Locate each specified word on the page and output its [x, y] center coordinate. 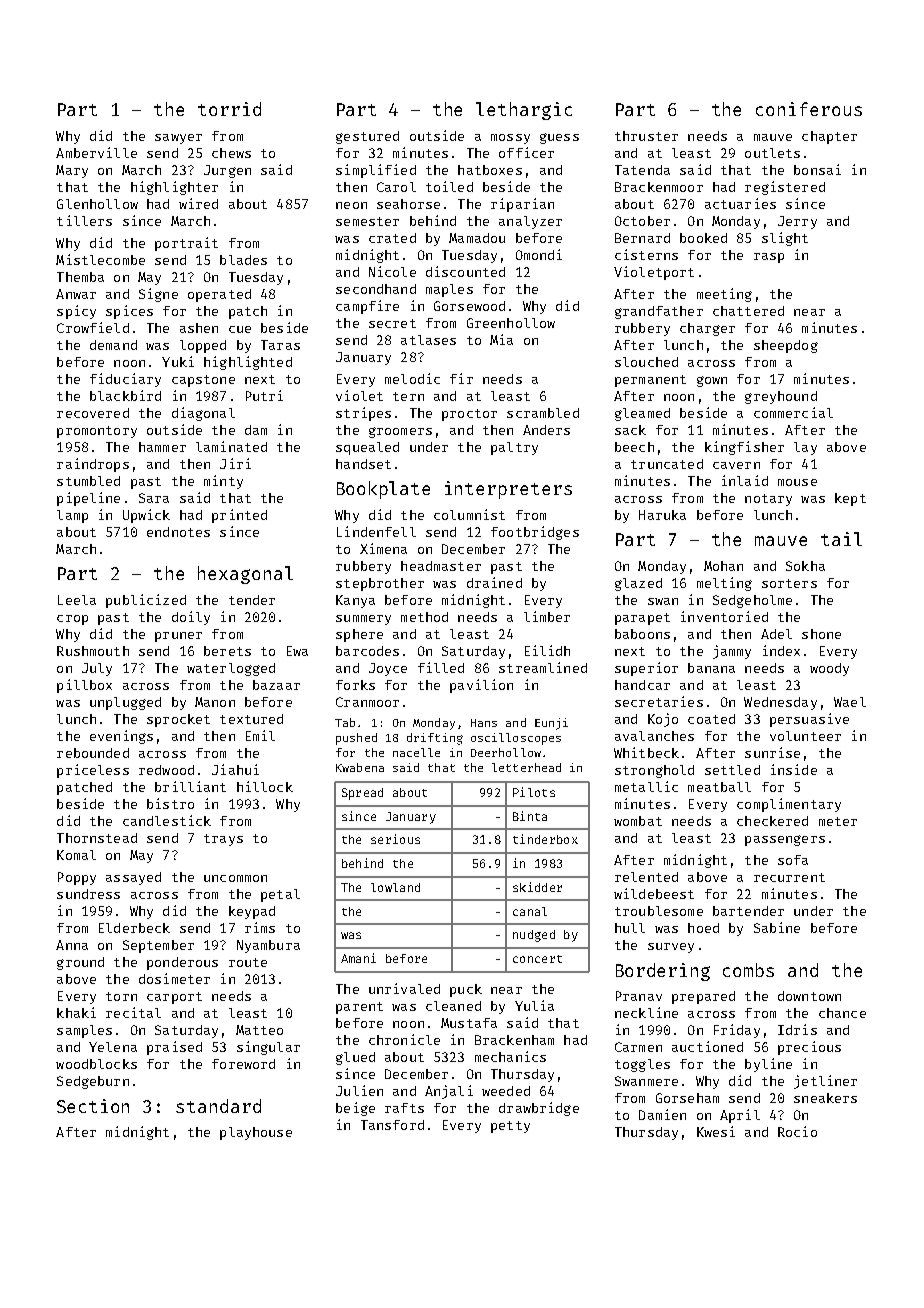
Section [93, 1106]
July [97, 669]
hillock [265, 786]
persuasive [809, 720]
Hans [484, 723]
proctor [469, 415]
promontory [97, 432]
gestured [367, 137]
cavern [736, 465]
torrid [229, 109]
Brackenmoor [659, 187]
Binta [530, 816]
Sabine [777, 927]
